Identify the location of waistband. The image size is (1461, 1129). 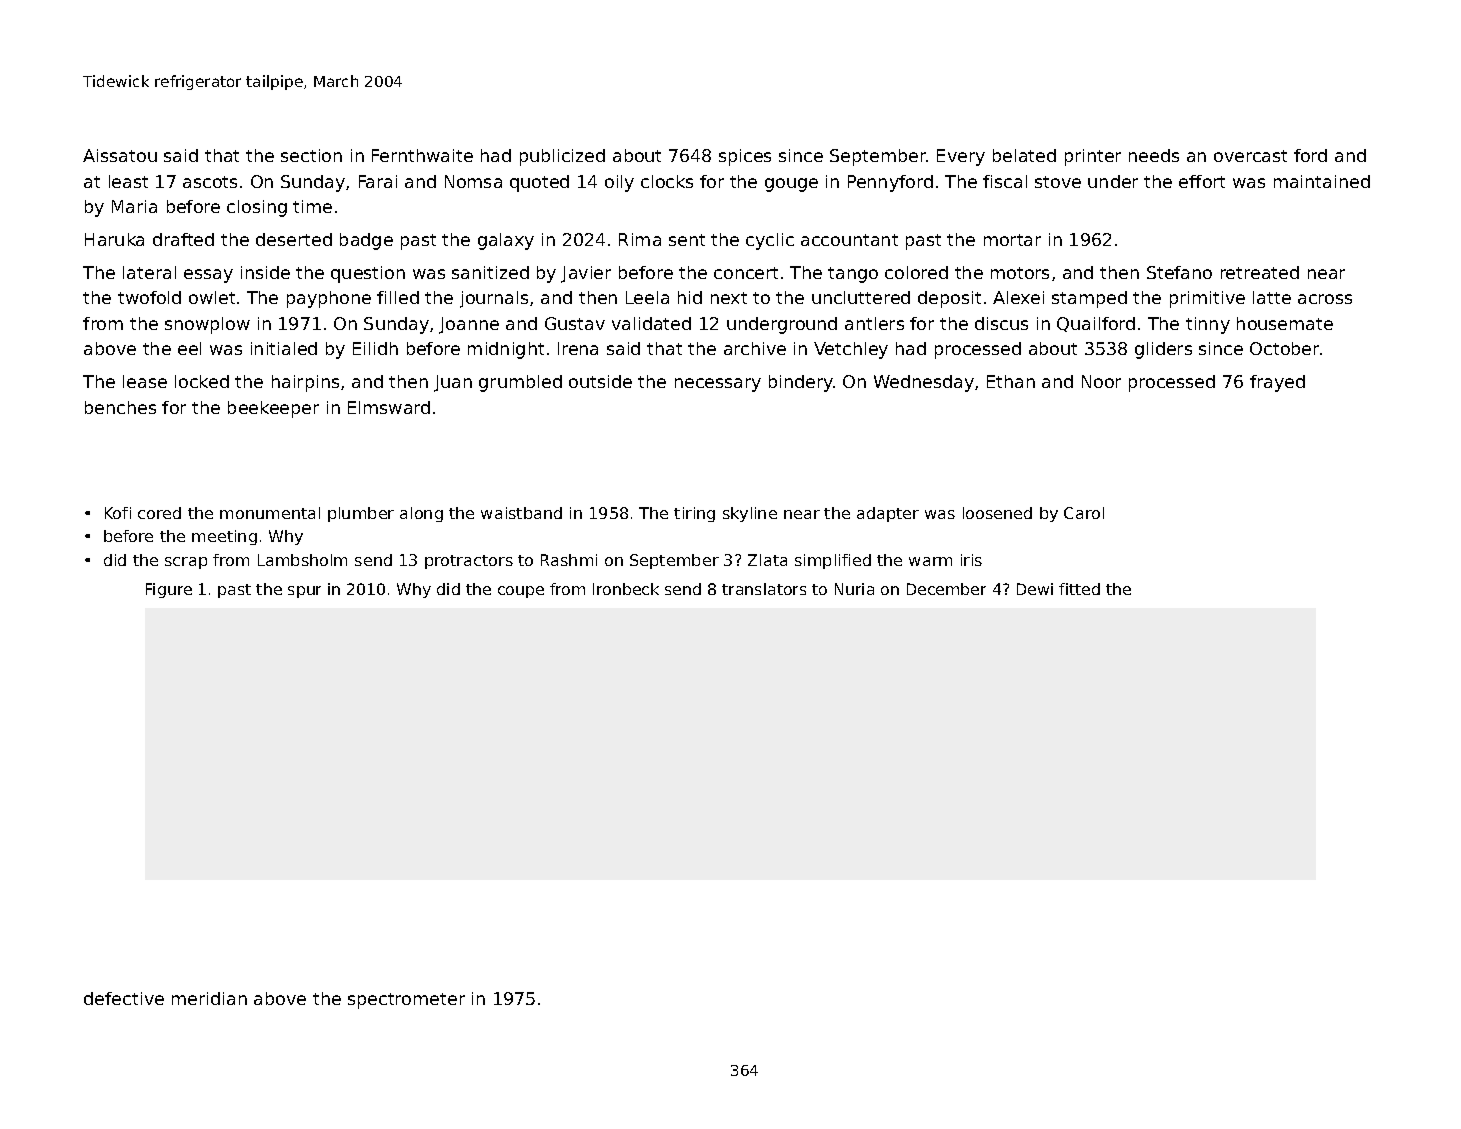
(521, 513).
